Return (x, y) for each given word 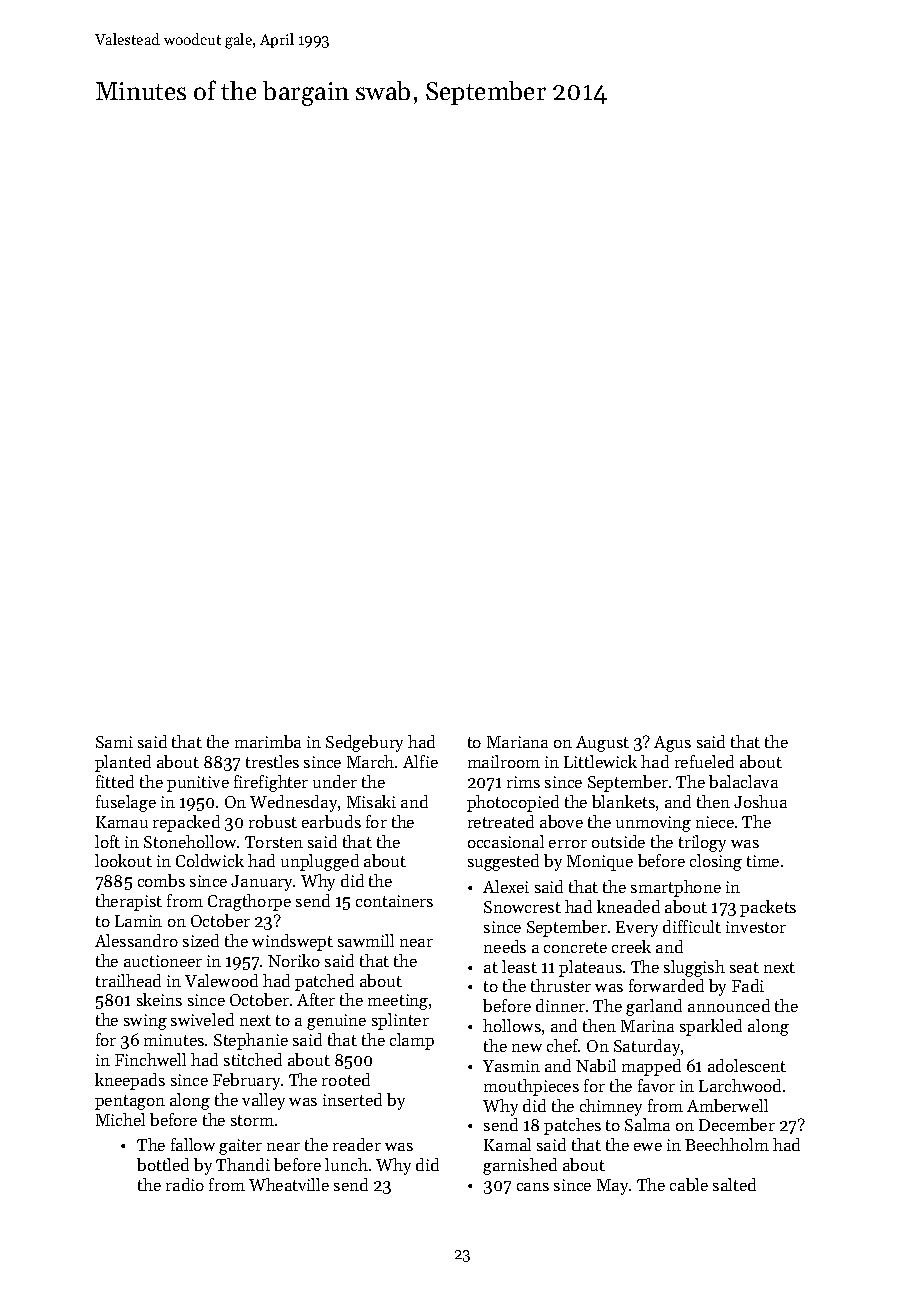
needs (505, 946)
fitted (115, 781)
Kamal (507, 1144)
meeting (398, 1002)
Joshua (760, 801)
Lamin (138, 921)
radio (185, 1184)
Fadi (748, 985)
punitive (198, 784)
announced (729, 1005)
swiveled (202, 1019)
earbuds (331, 821)
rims (523, 782)
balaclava (743, 781)
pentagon (130, 1102)
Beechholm (727, 1144)
